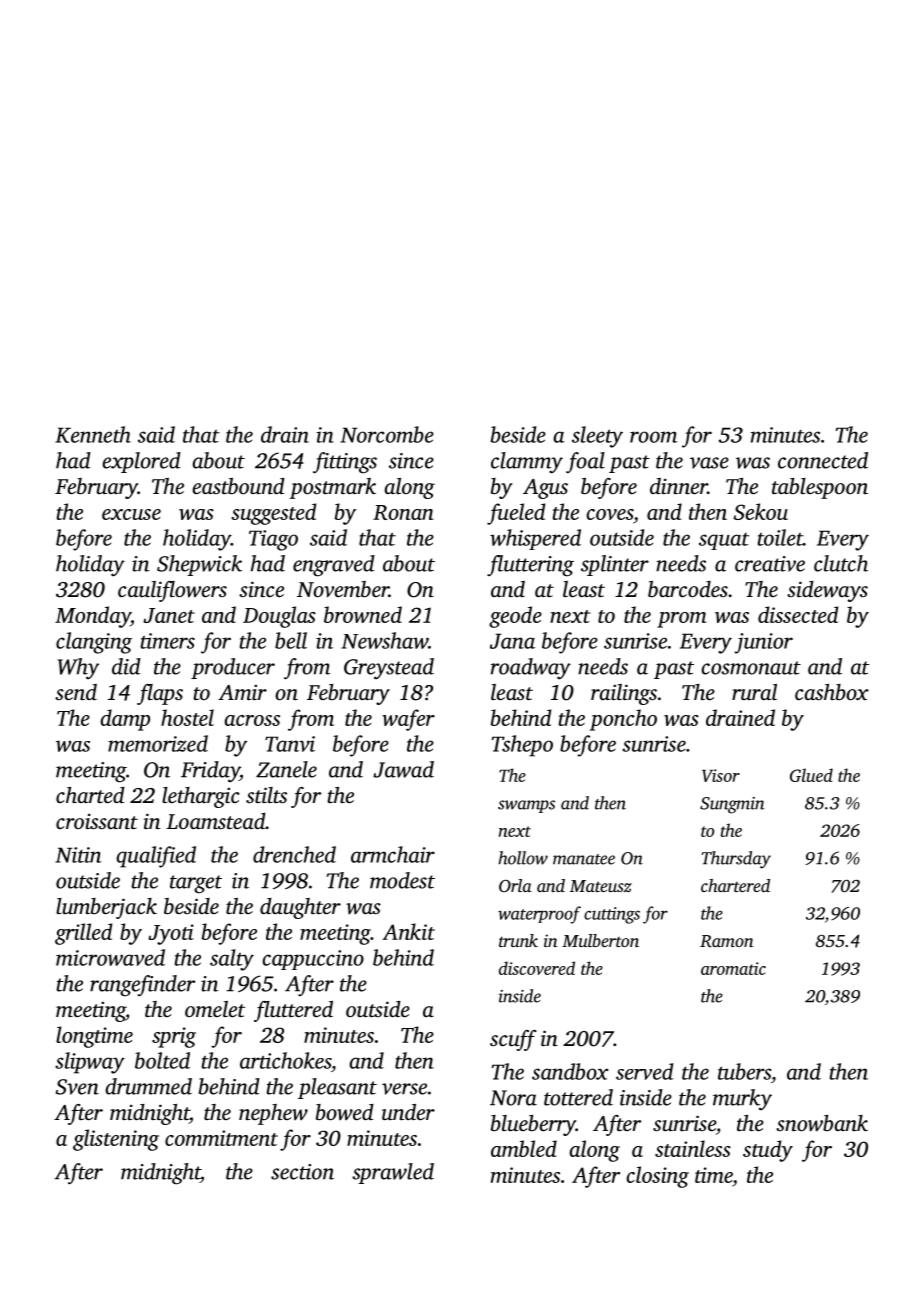  What do you see at coordinates (125, 720) in the screenshot?
I see `damp` at bounding box center [125, 720].
